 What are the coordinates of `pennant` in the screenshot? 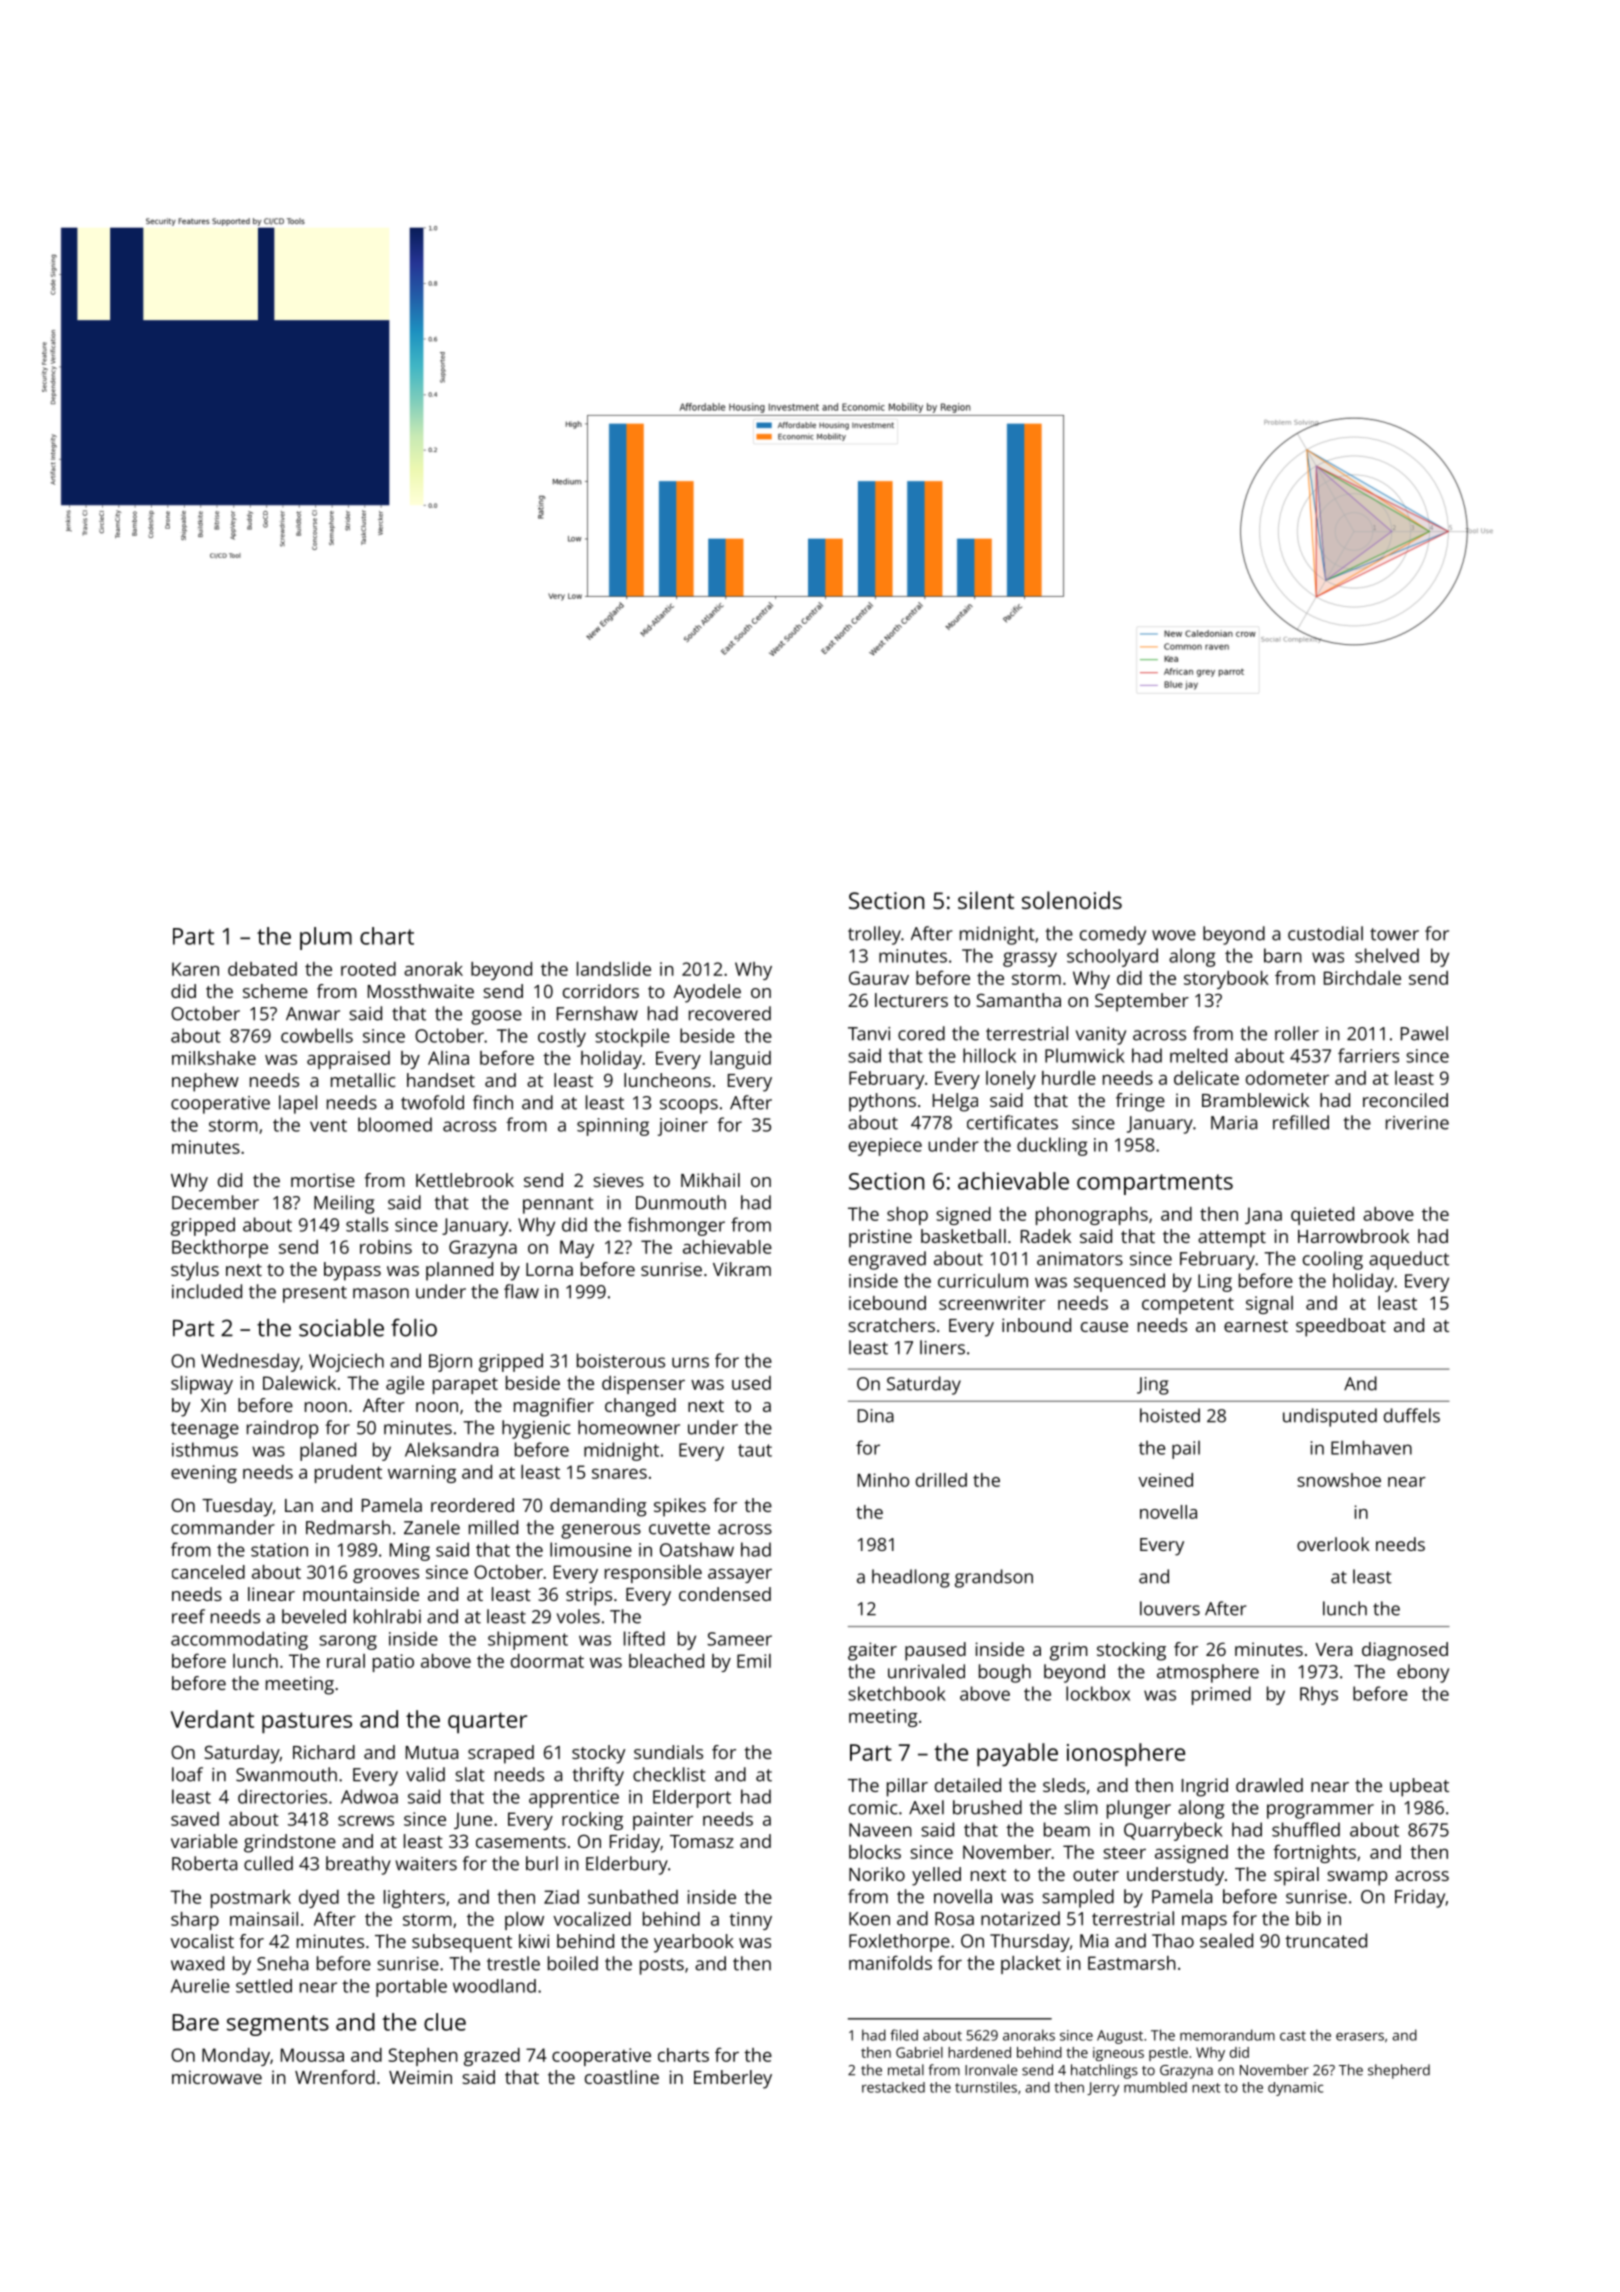 It's located at (558, 1205).
